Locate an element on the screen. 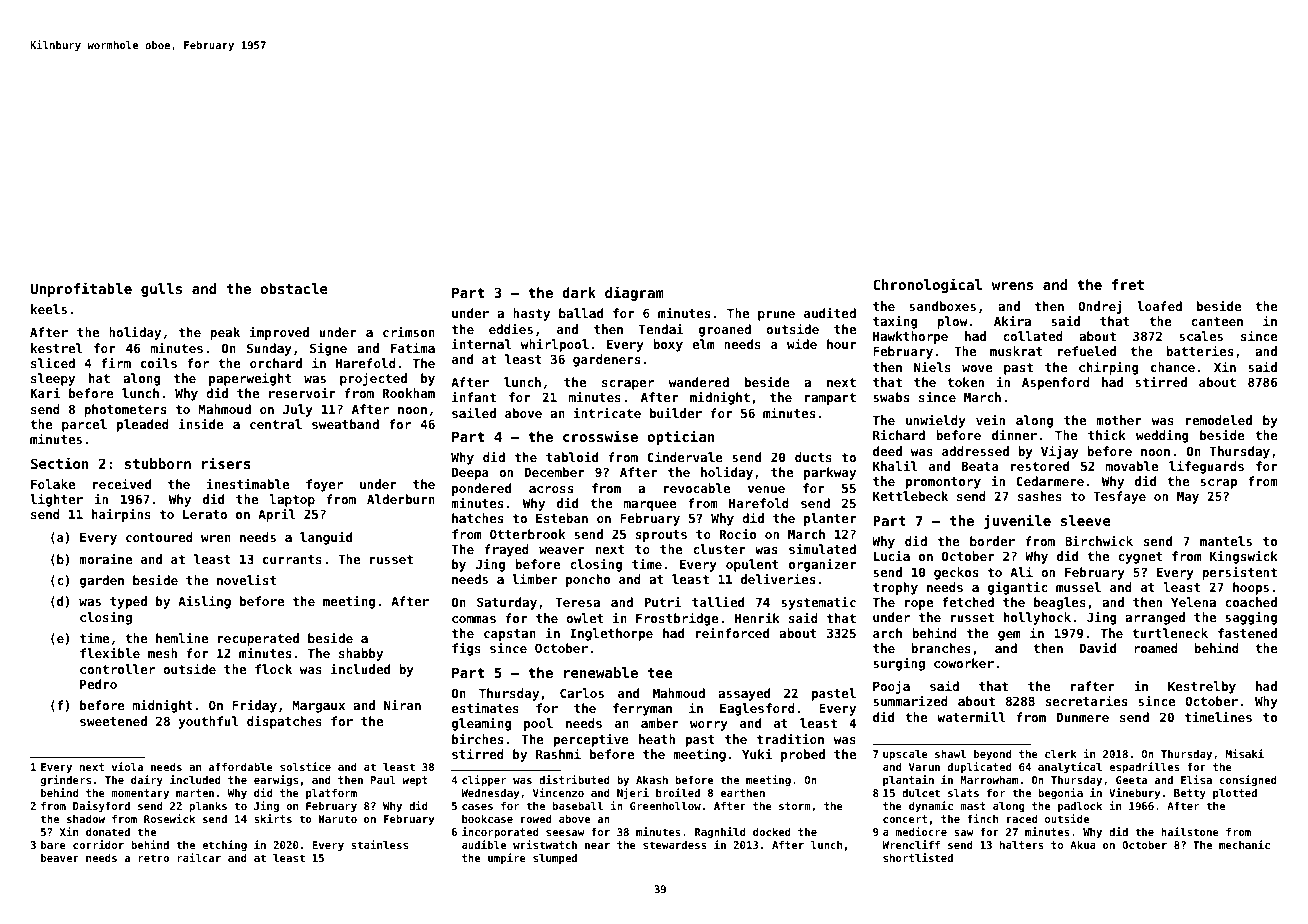 This screenshot has width=1308, height=924. perceptive is located at coordinates (591, 740).
